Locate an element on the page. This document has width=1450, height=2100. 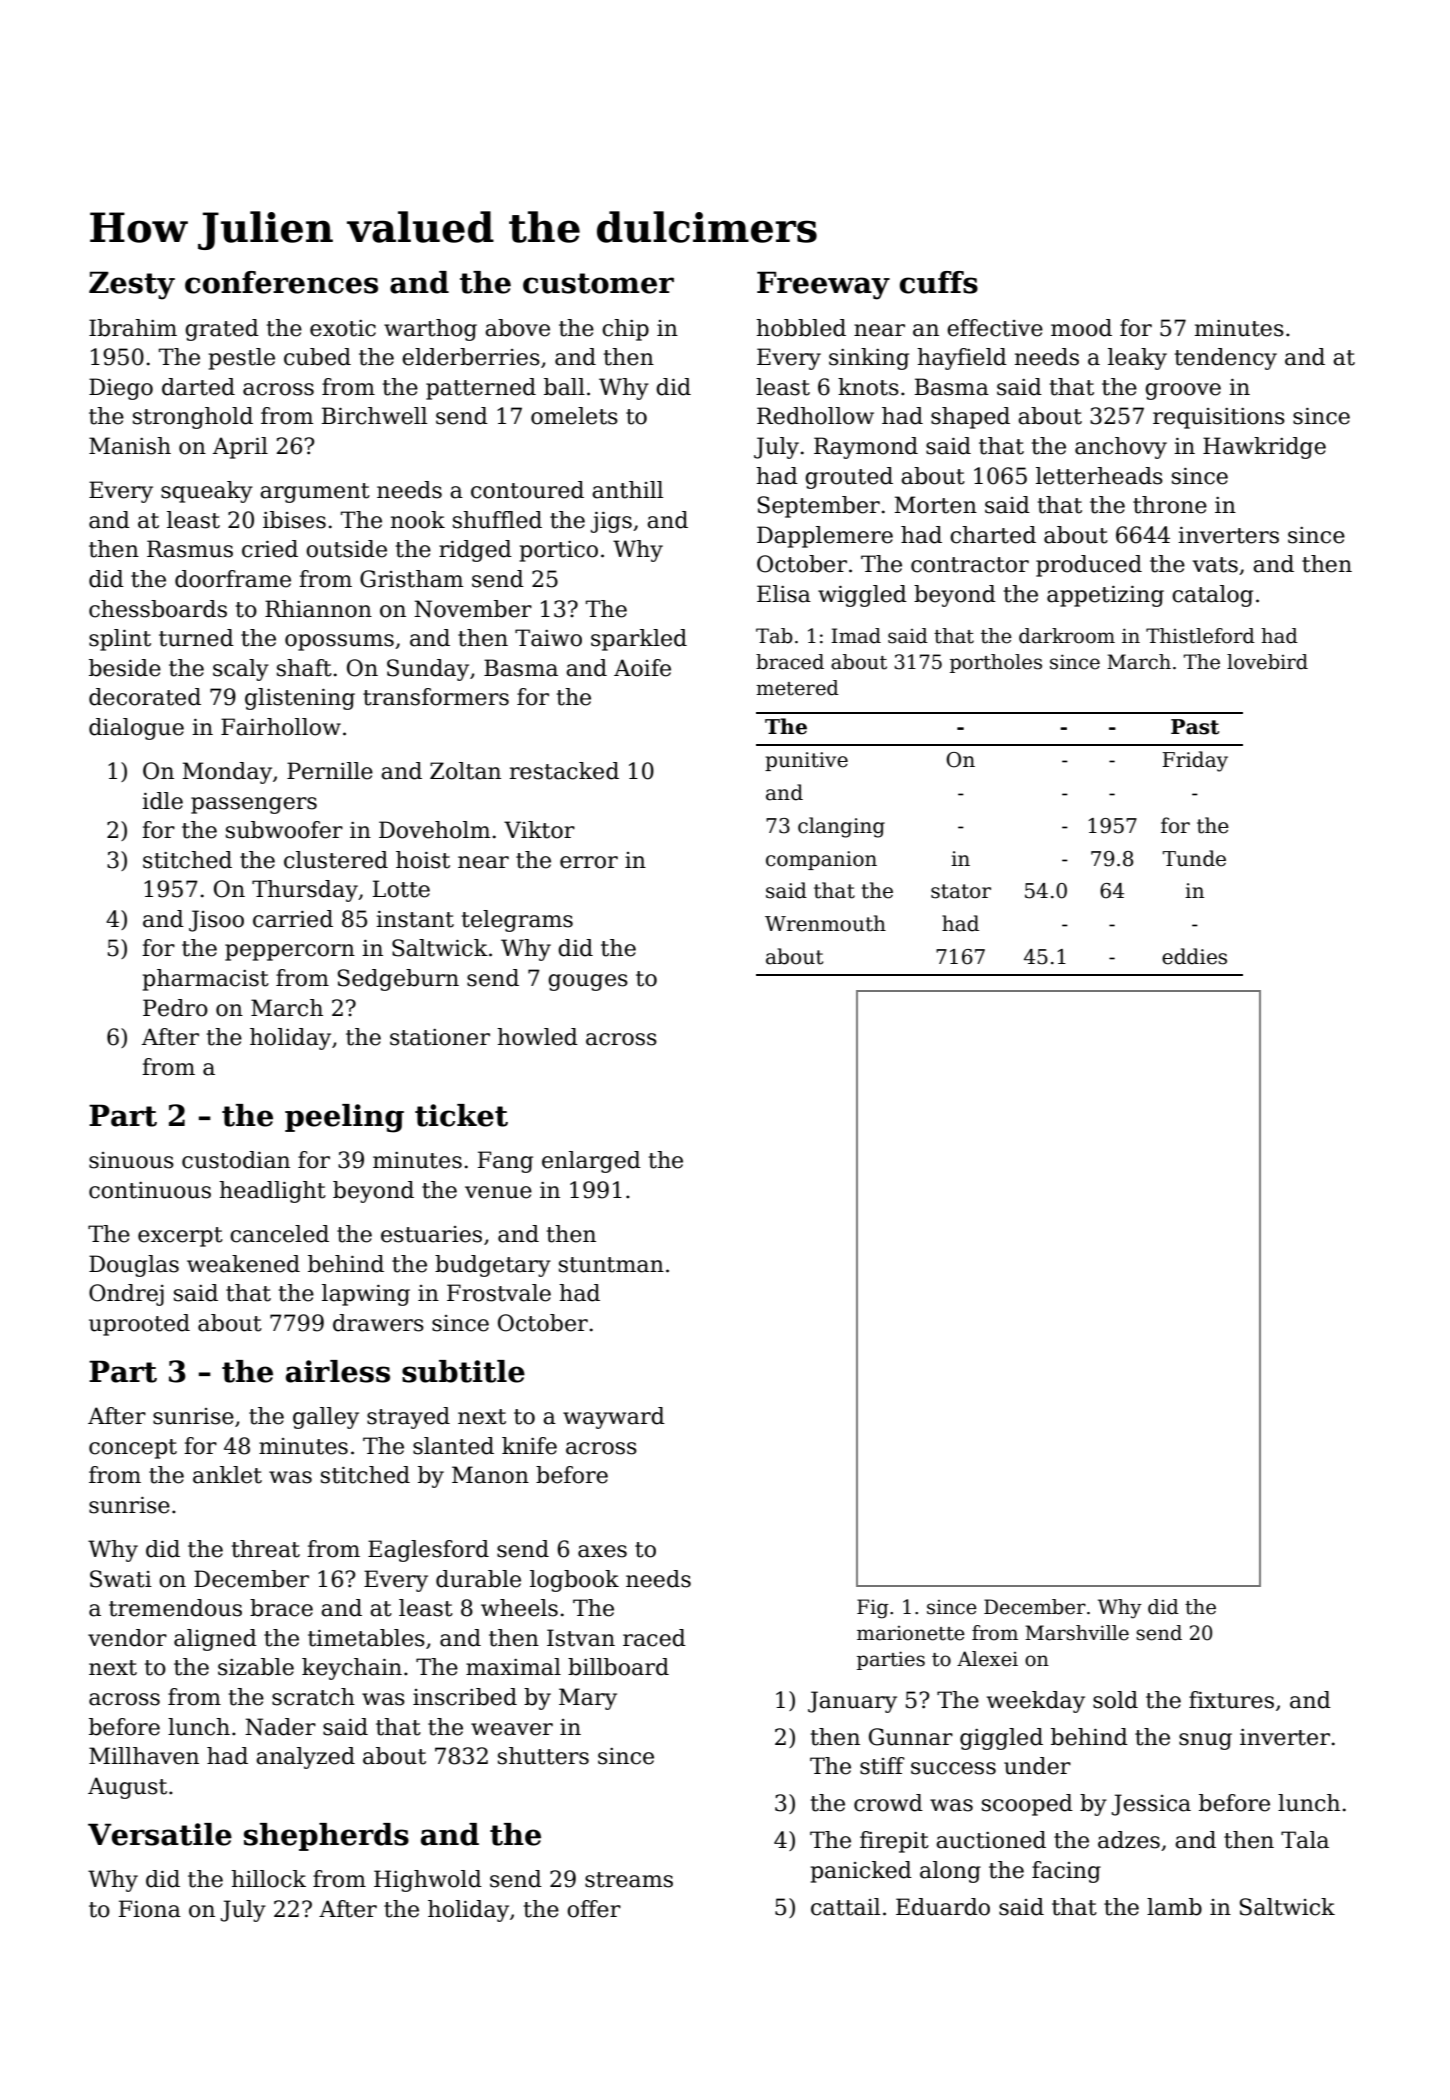
fixtures is located at coordinates (1231, 1700).
